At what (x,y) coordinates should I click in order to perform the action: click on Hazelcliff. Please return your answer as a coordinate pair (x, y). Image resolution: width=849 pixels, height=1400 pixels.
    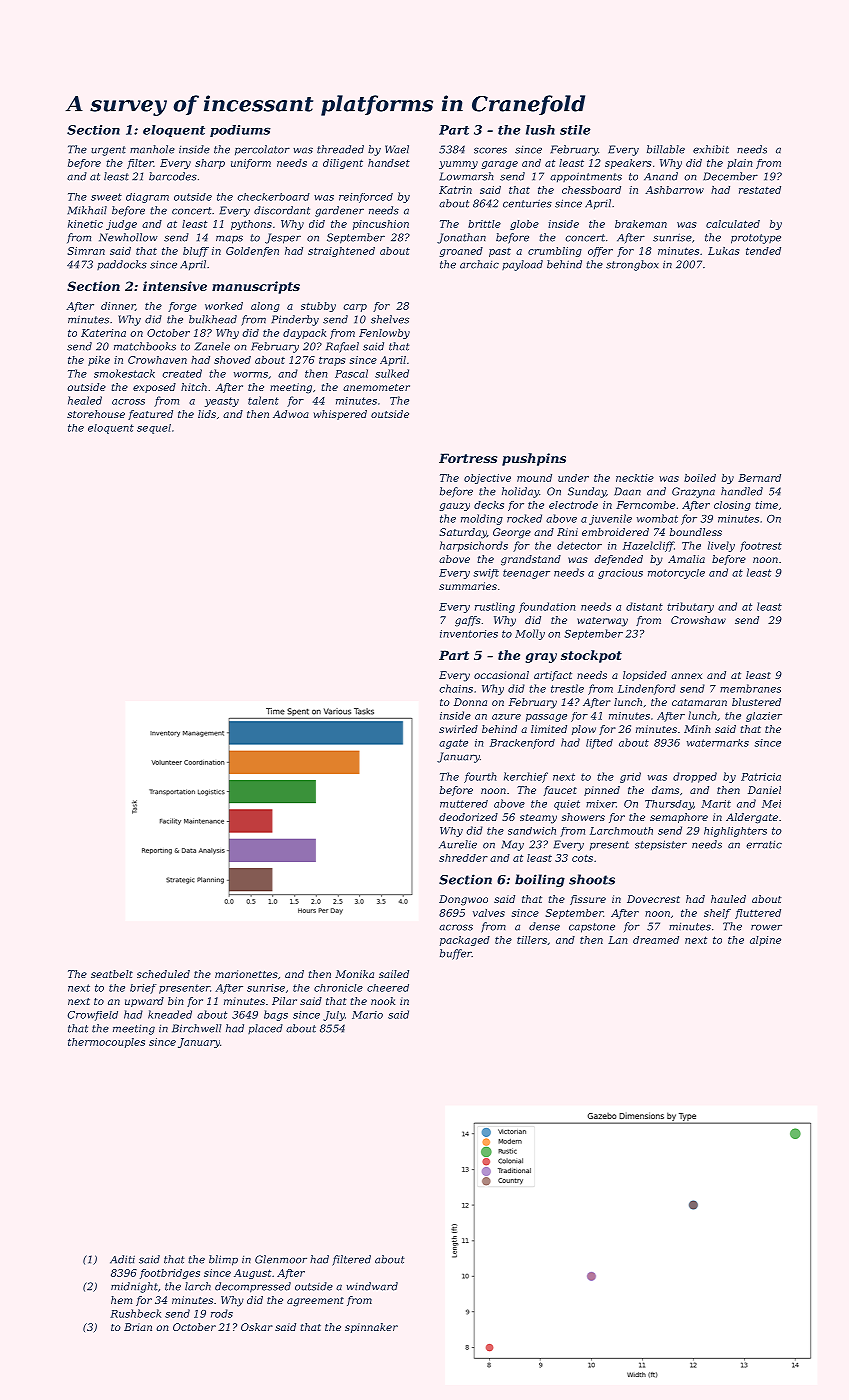
    Looking at the image, I should click on (648, 546).
